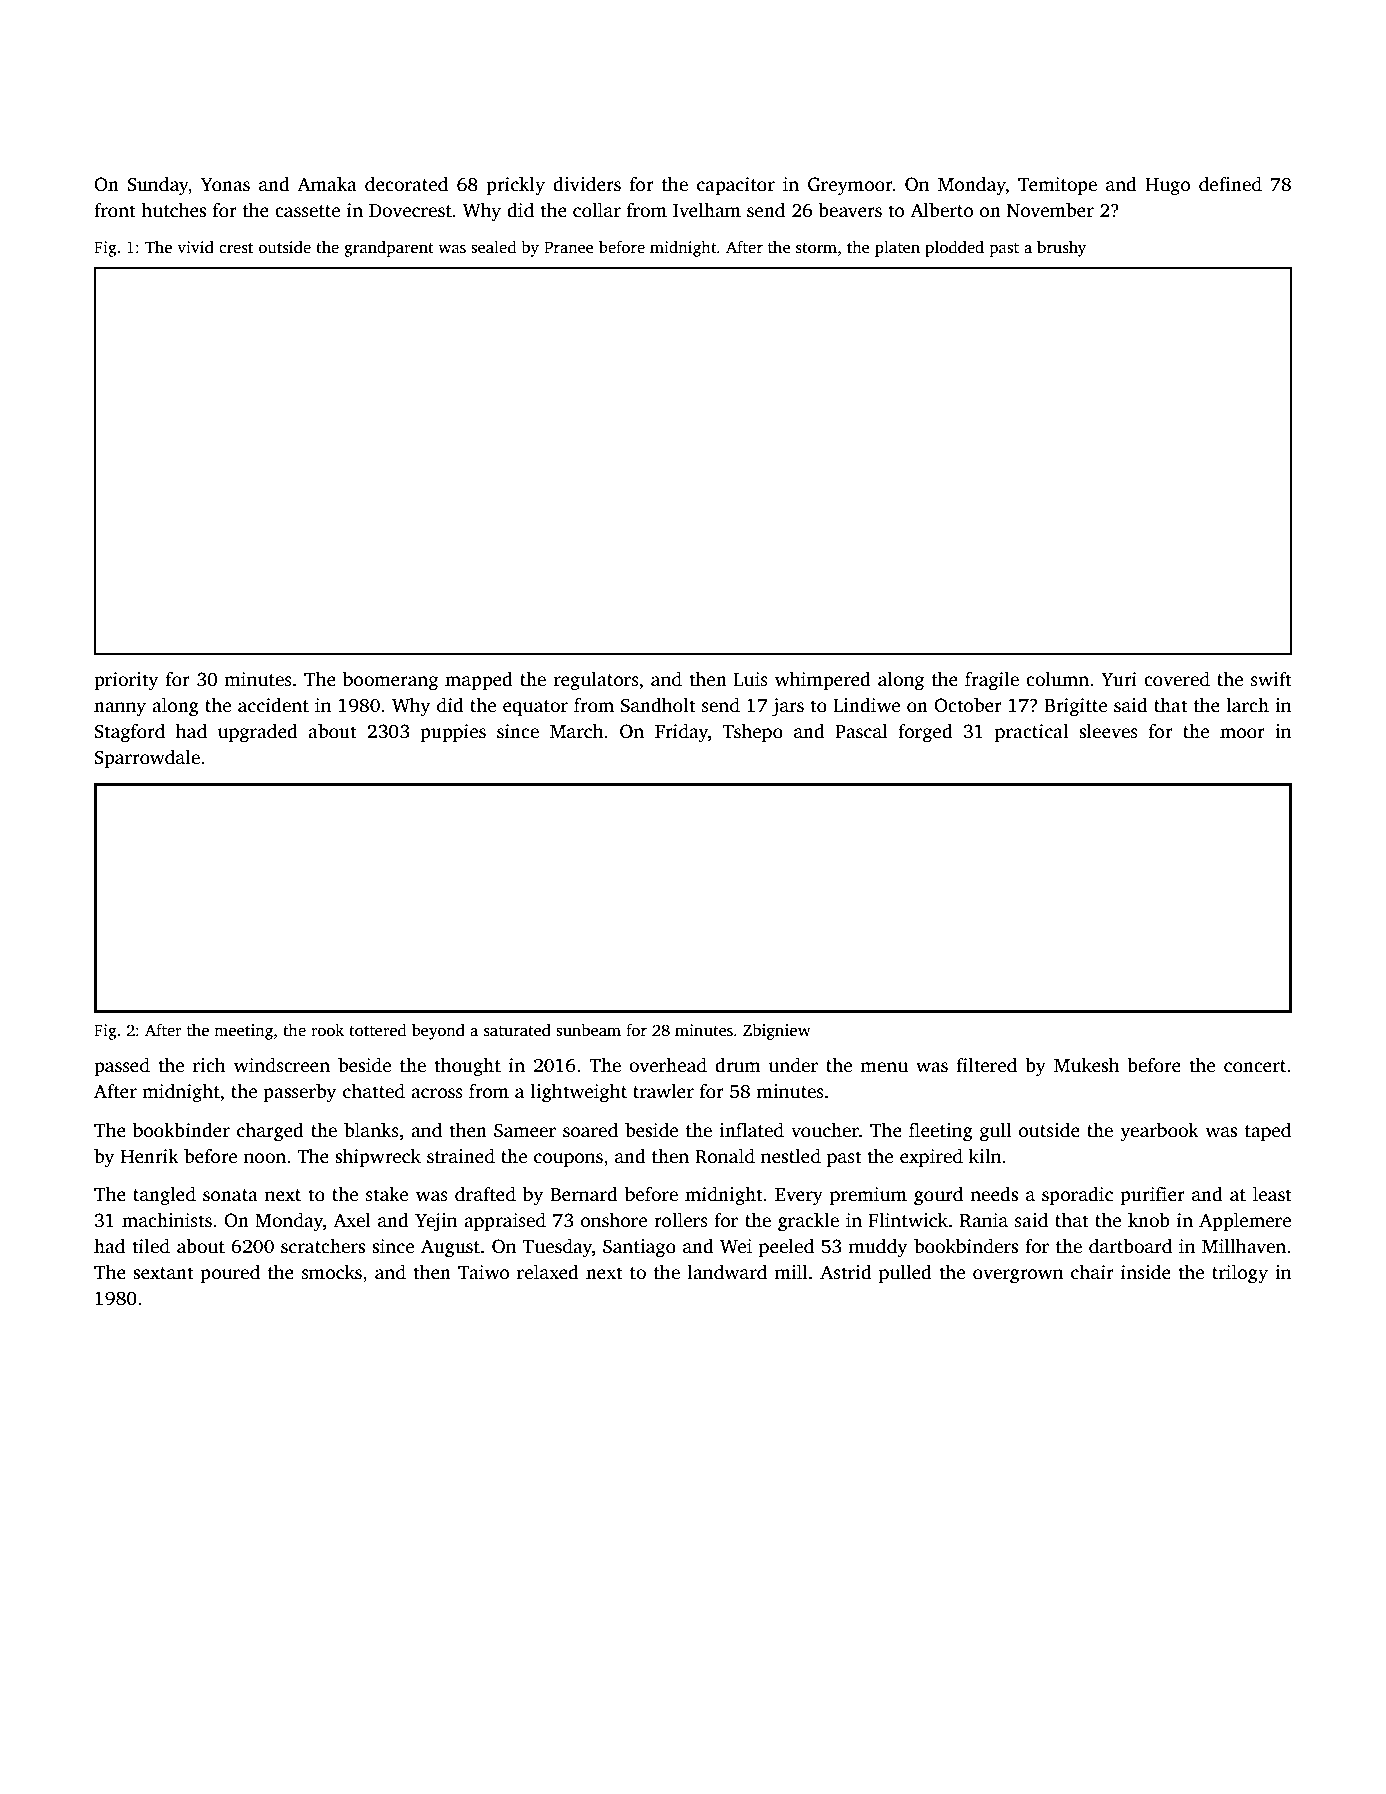 The height and width of the page is (1794, 1386). I want to click on covered, so click(1177, 679).
